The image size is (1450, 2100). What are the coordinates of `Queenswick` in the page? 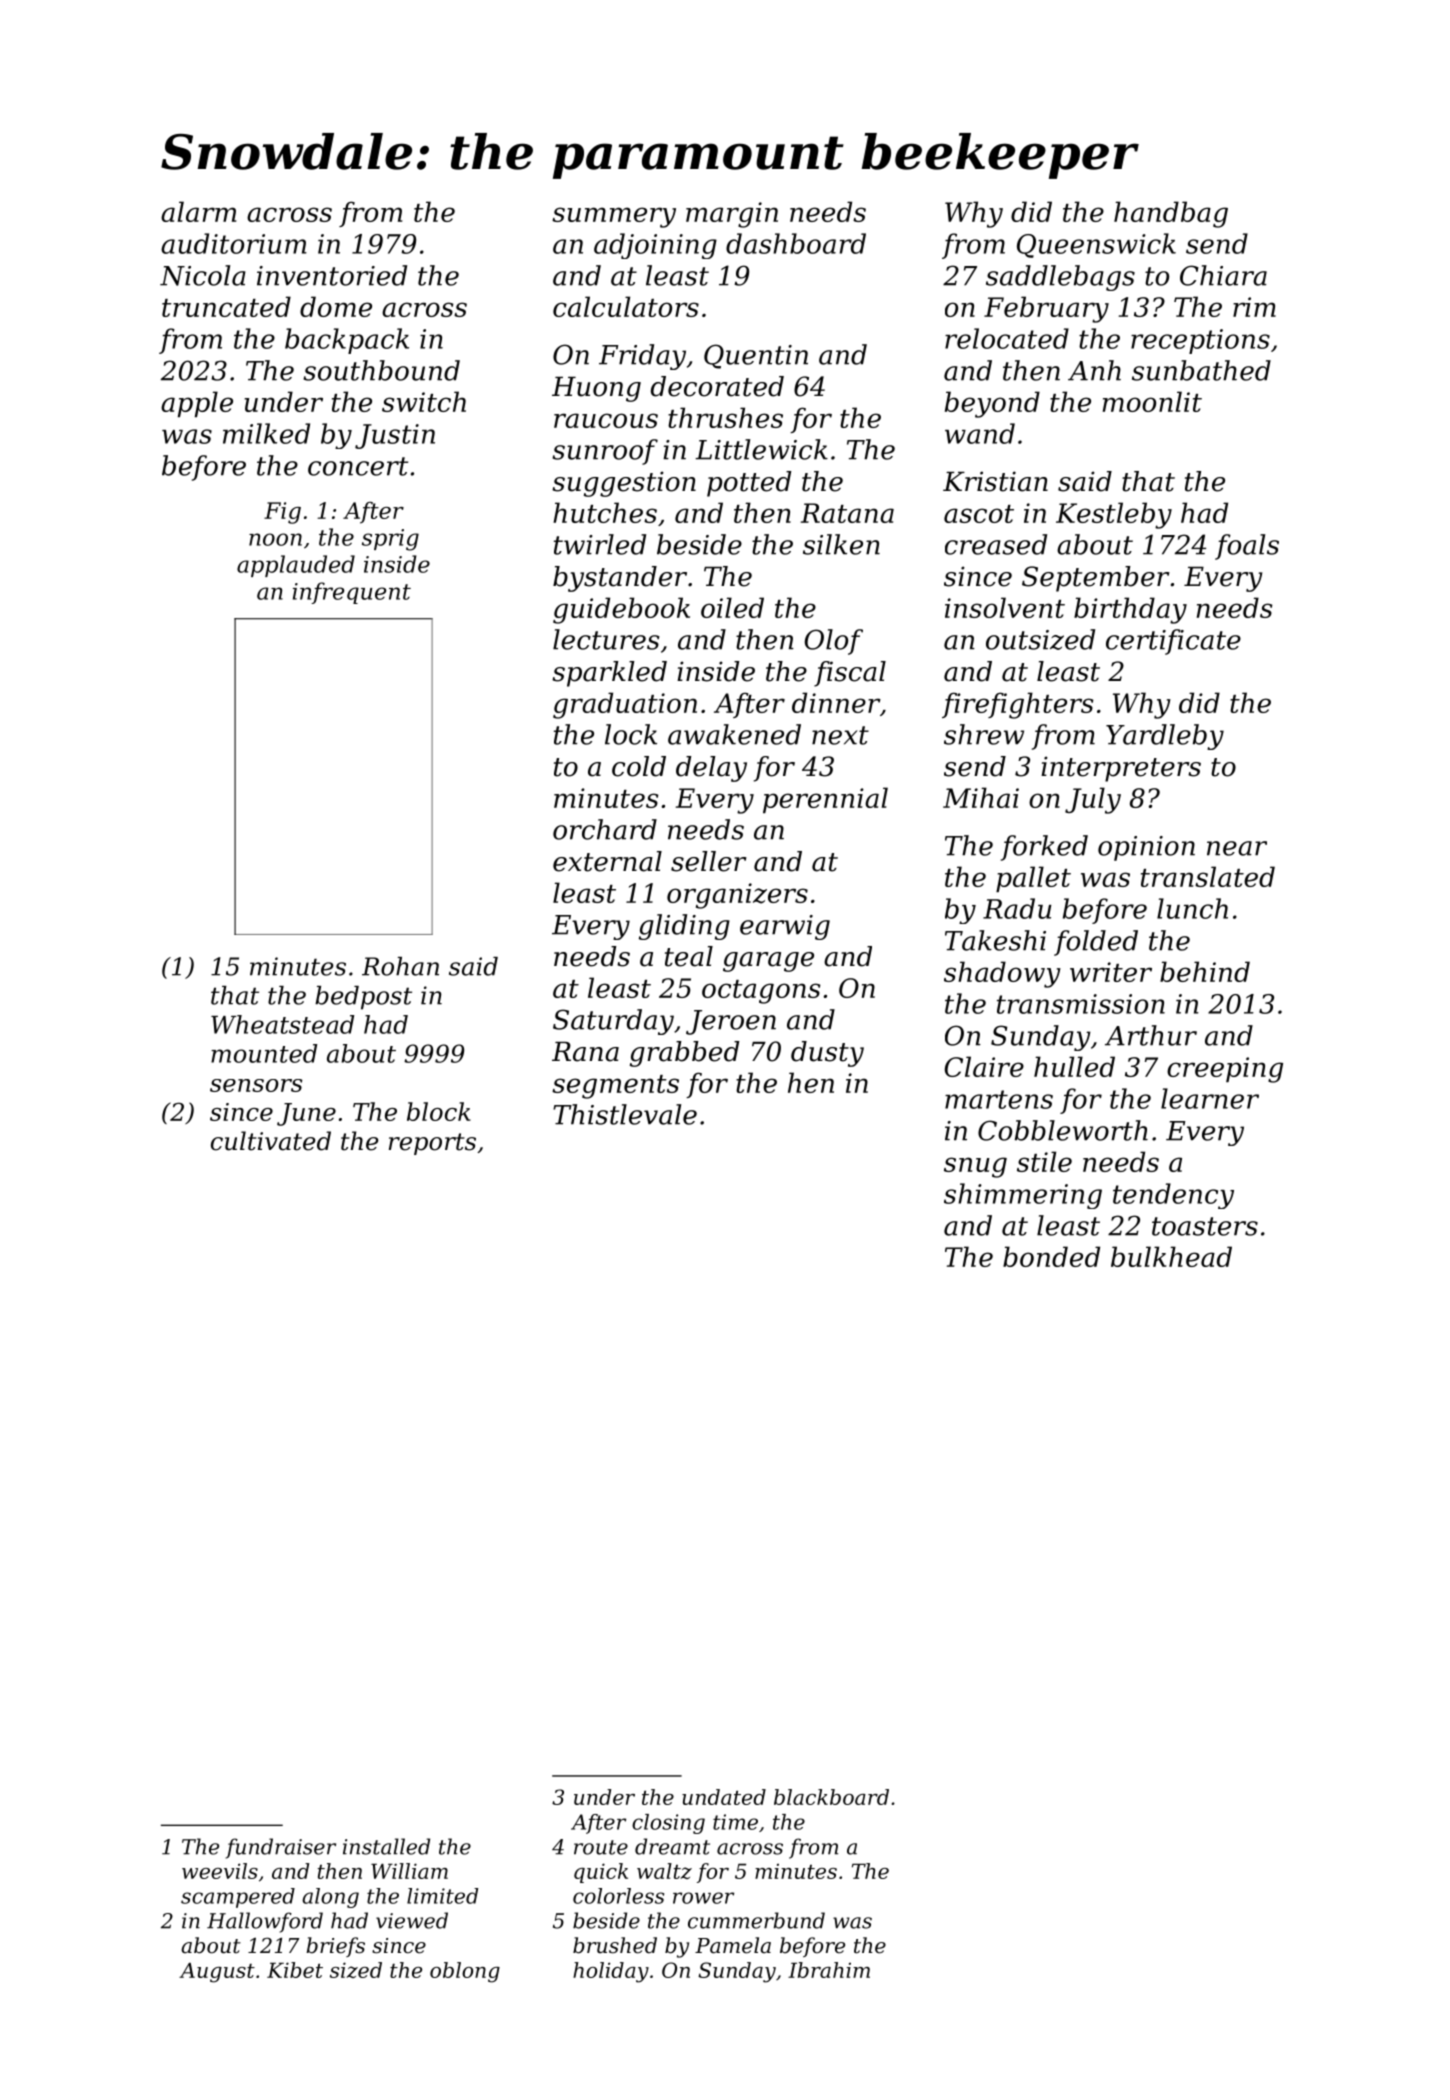 It's located at (1096, 245).
